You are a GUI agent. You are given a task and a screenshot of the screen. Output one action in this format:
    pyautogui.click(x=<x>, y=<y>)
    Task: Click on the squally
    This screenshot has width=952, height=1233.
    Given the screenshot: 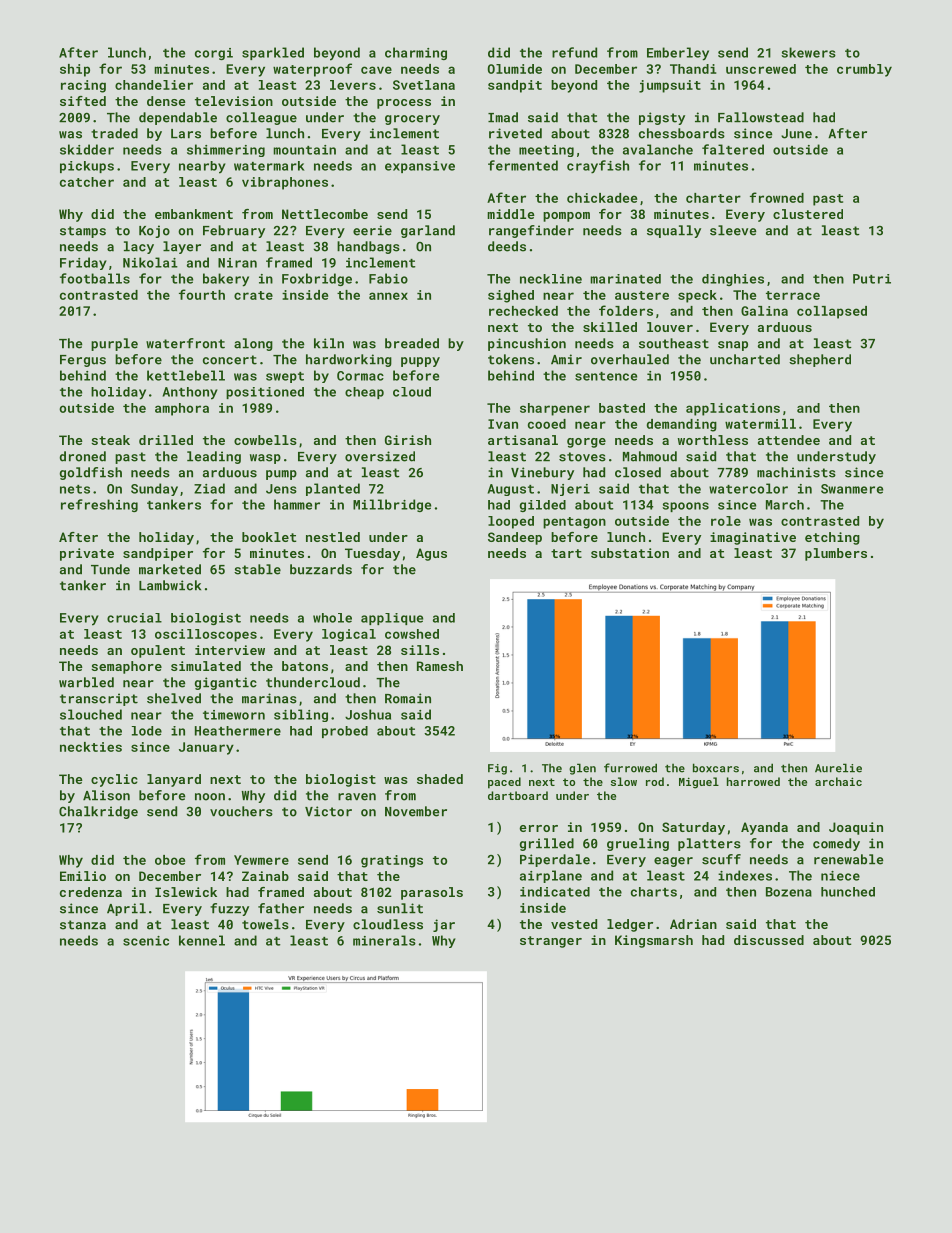 What is the action you would take?
    pyautogui.click(x=674, y=231)
